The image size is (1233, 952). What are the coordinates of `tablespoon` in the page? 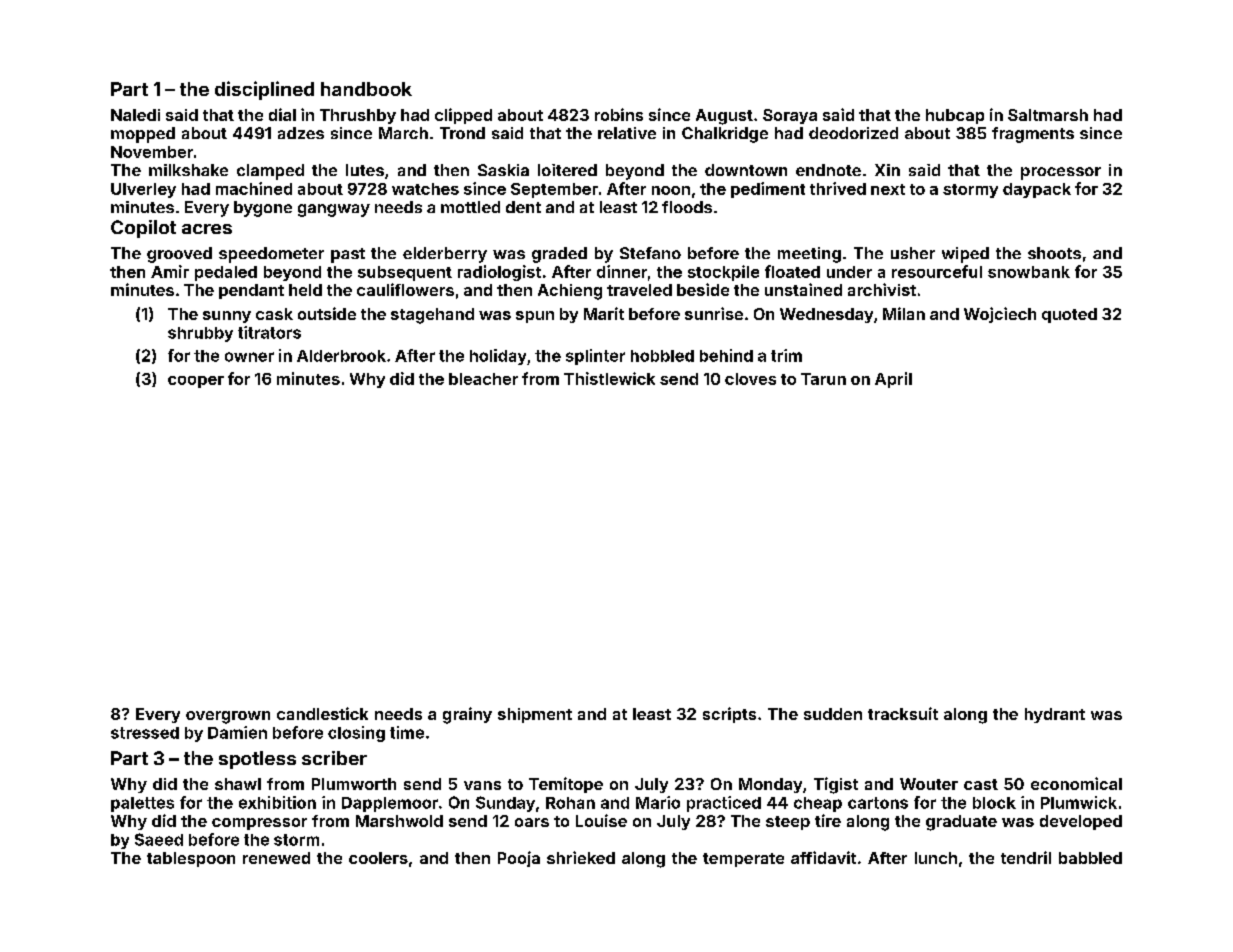 It's located at (191, 859).
